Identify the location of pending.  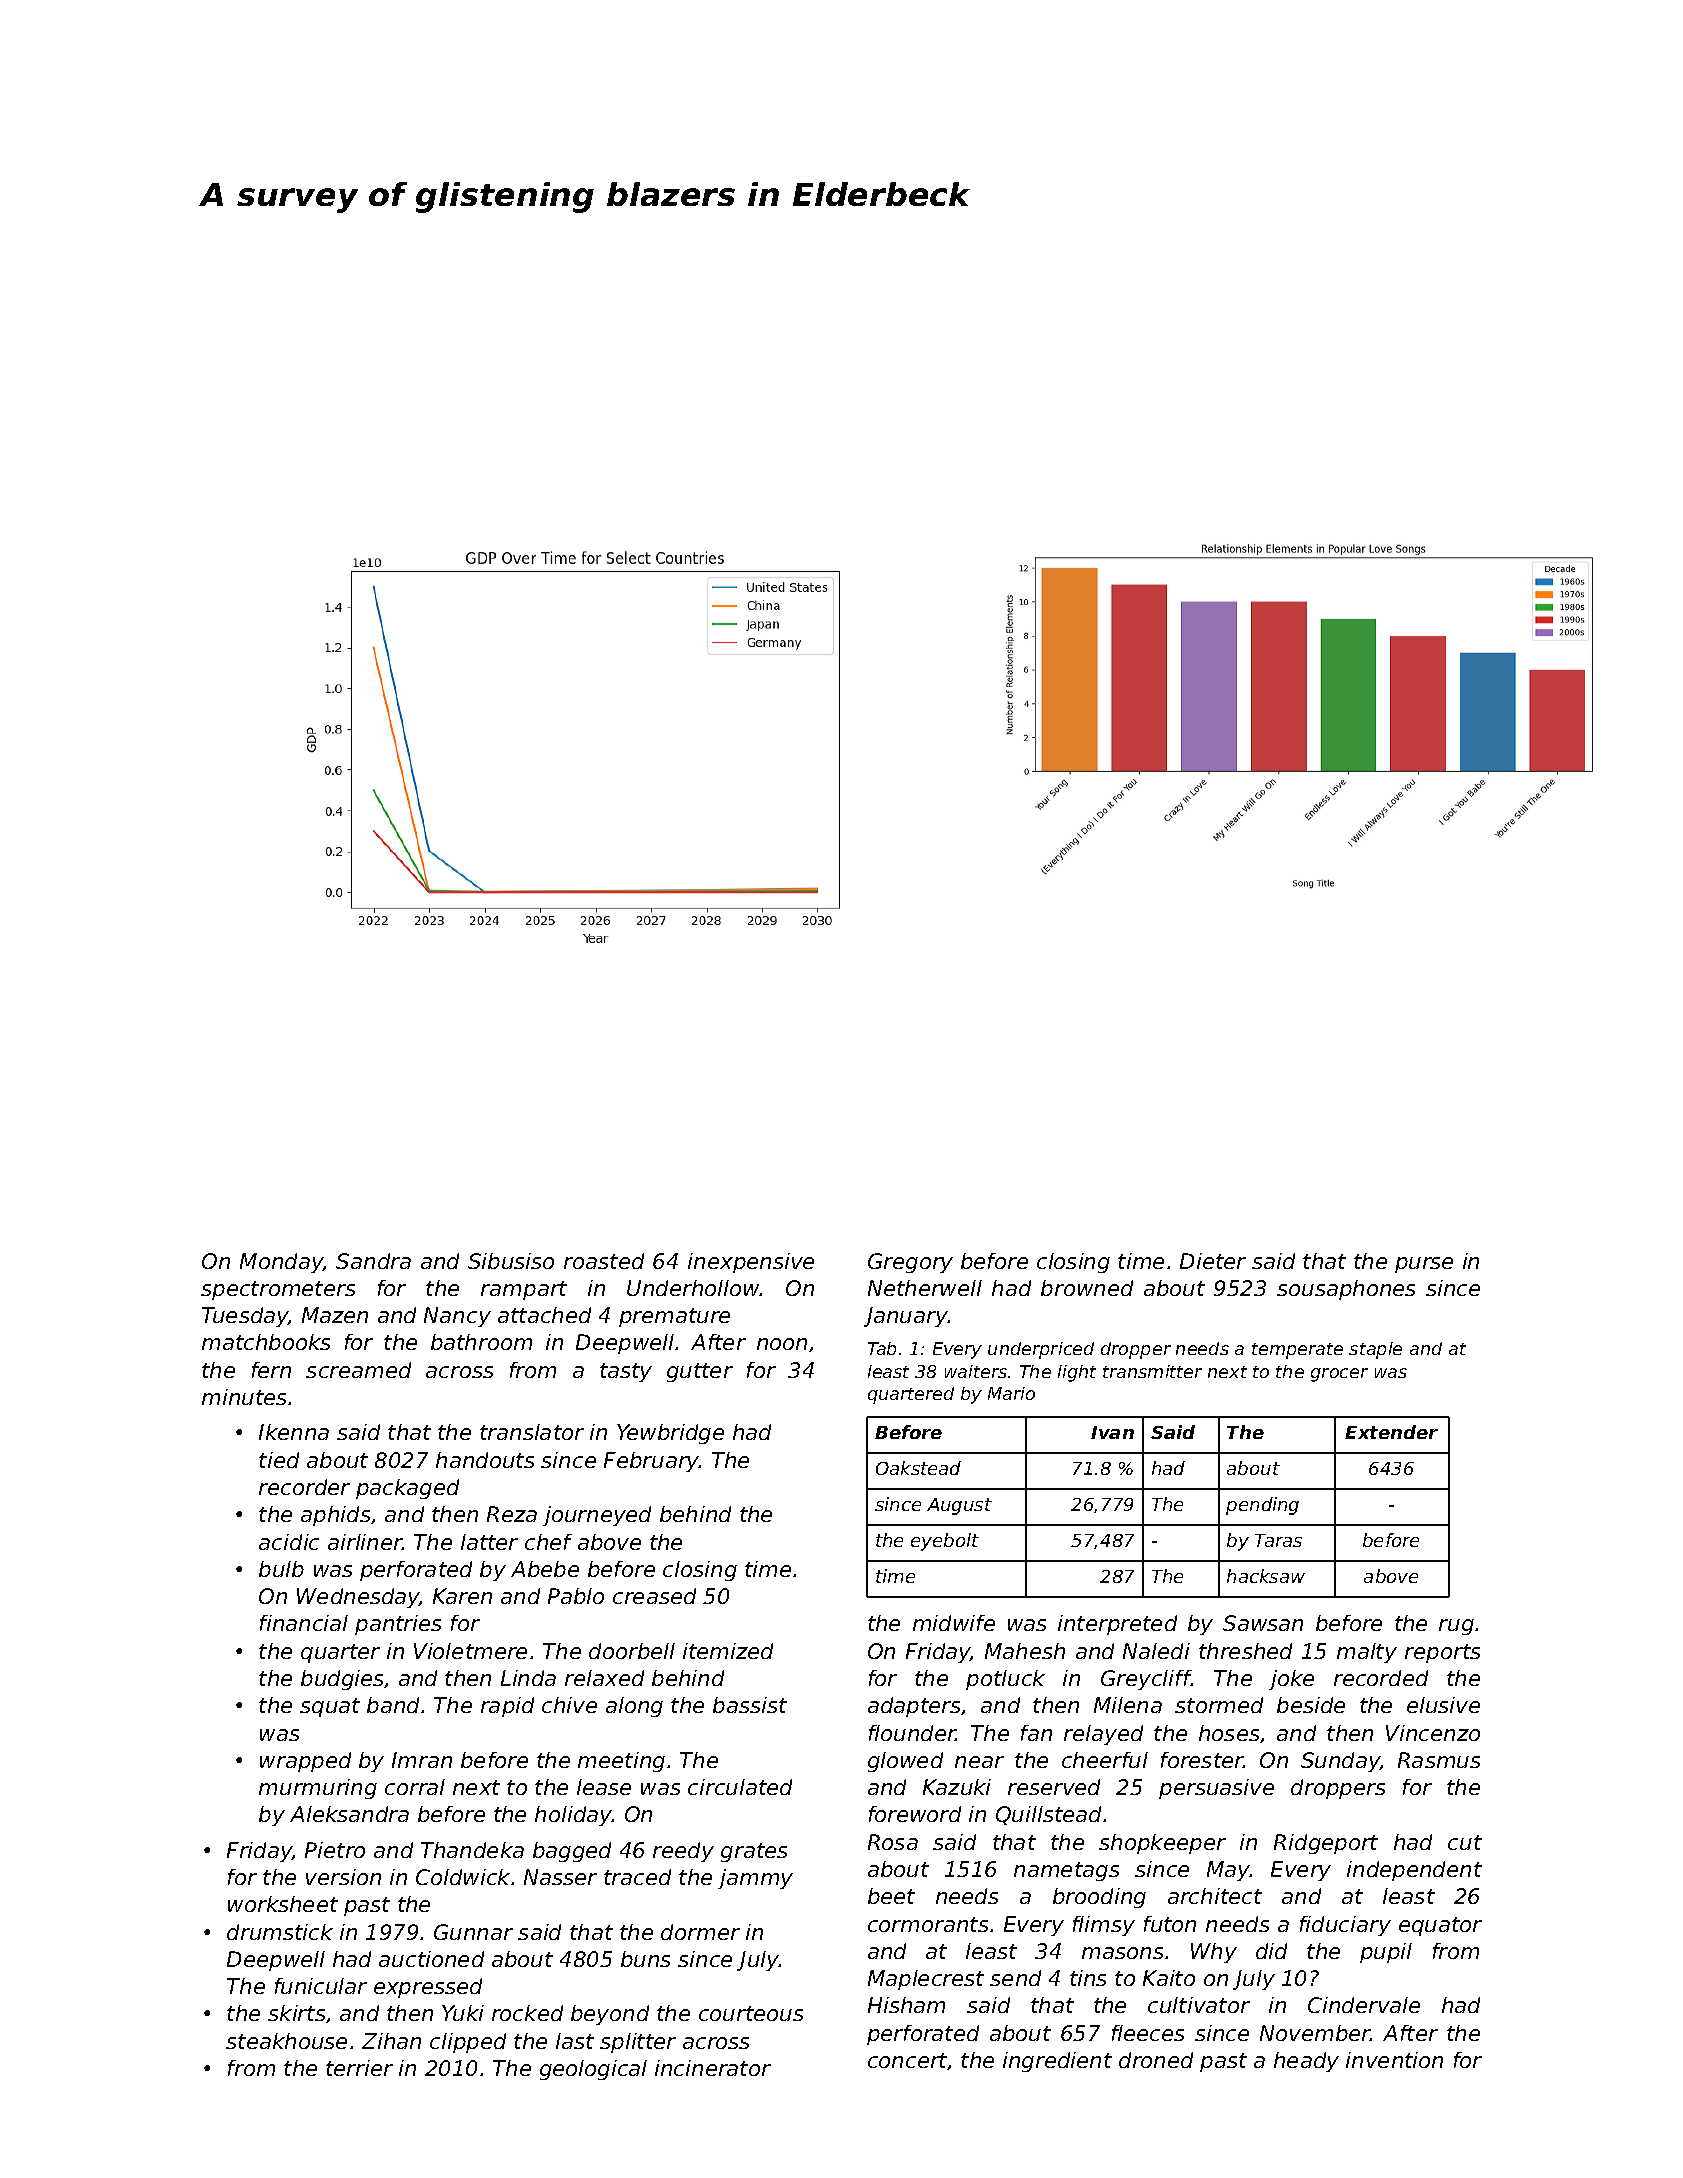
(1262, 1506).
